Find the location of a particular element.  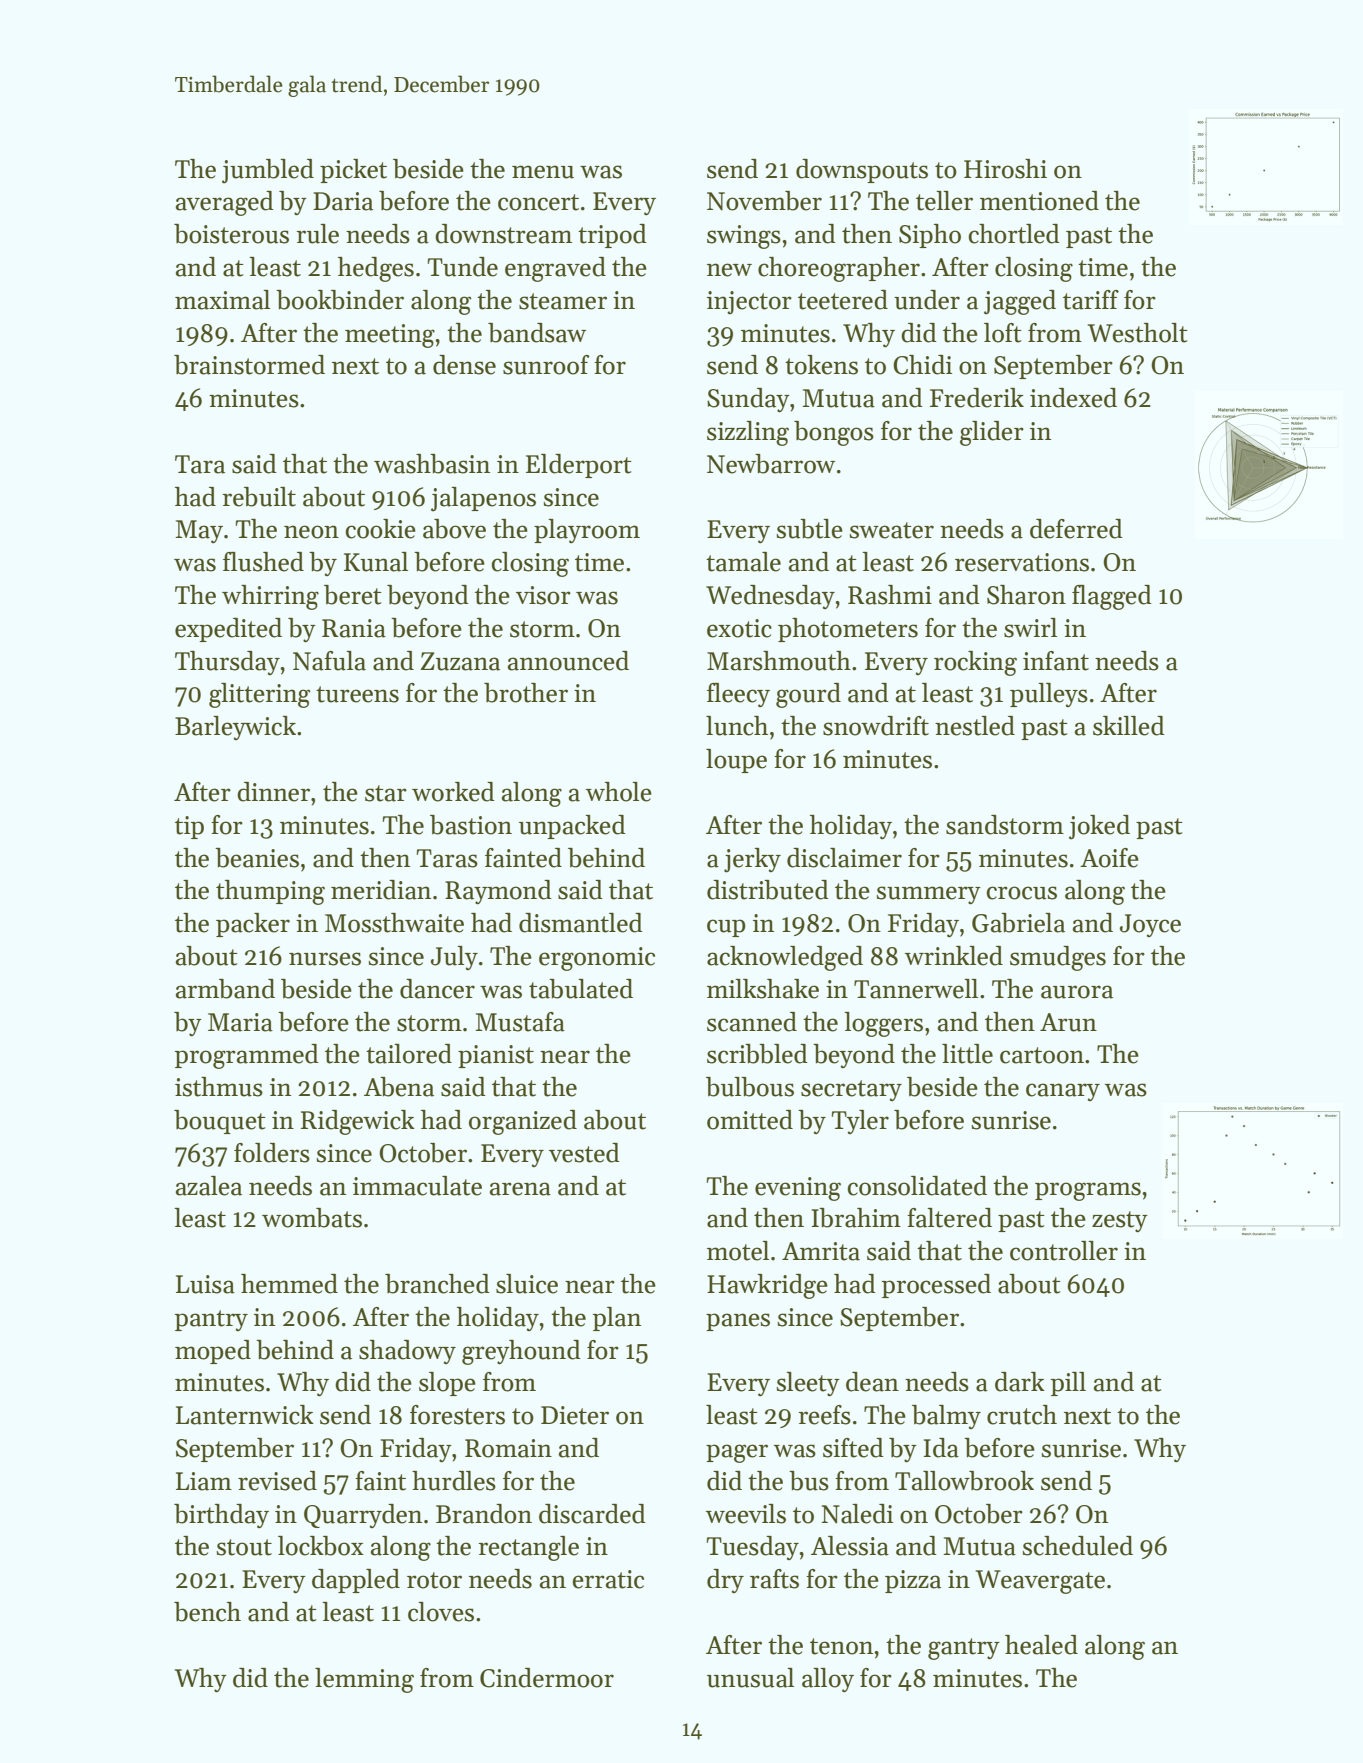

Lanternwick is located at coordinates (245, 1415).
